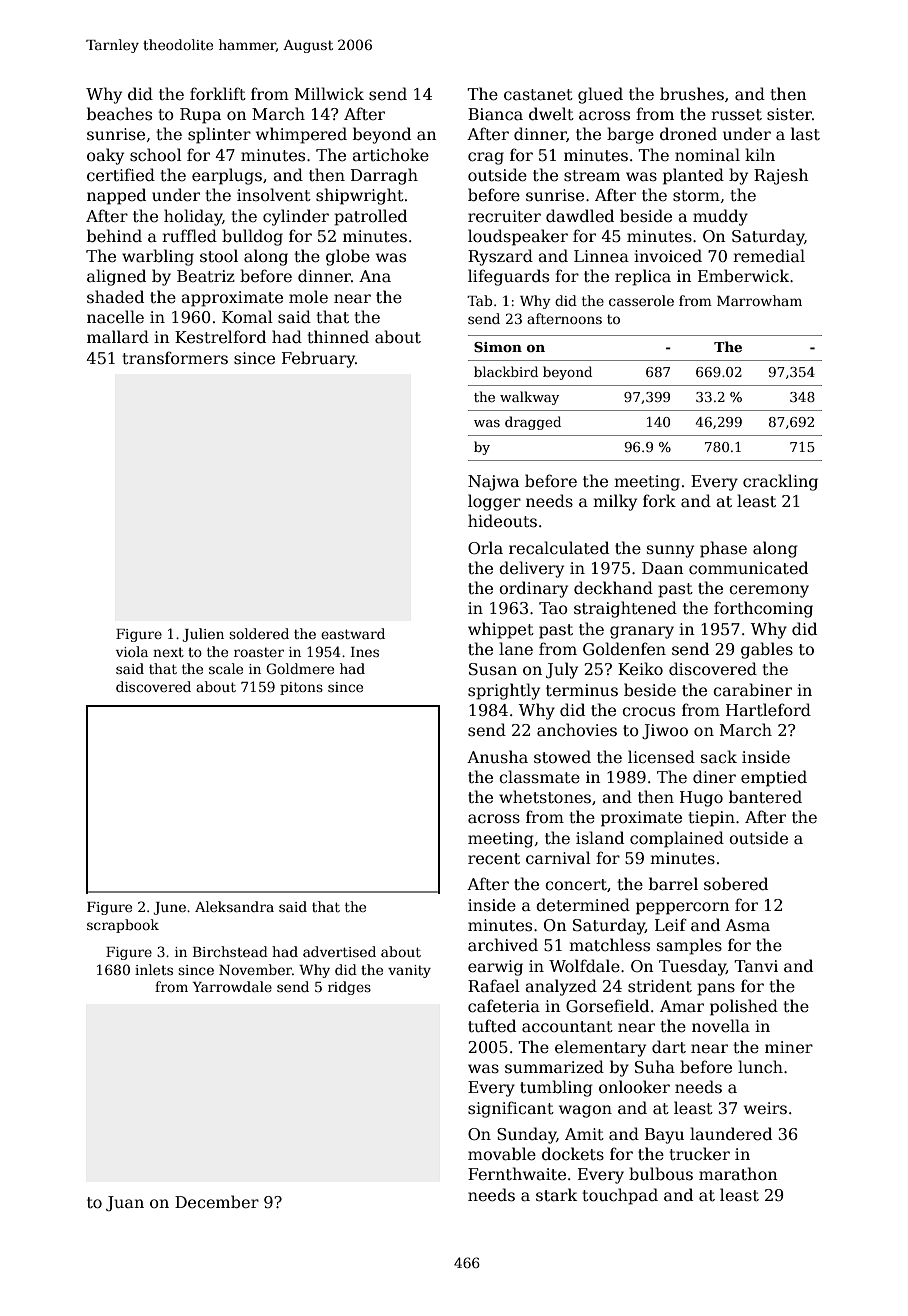 The height and width of the screenshot is (1316, 908). Describe the element at coordinates (234, 906) in the screenshot. I see `Aleksandra` at that location.
